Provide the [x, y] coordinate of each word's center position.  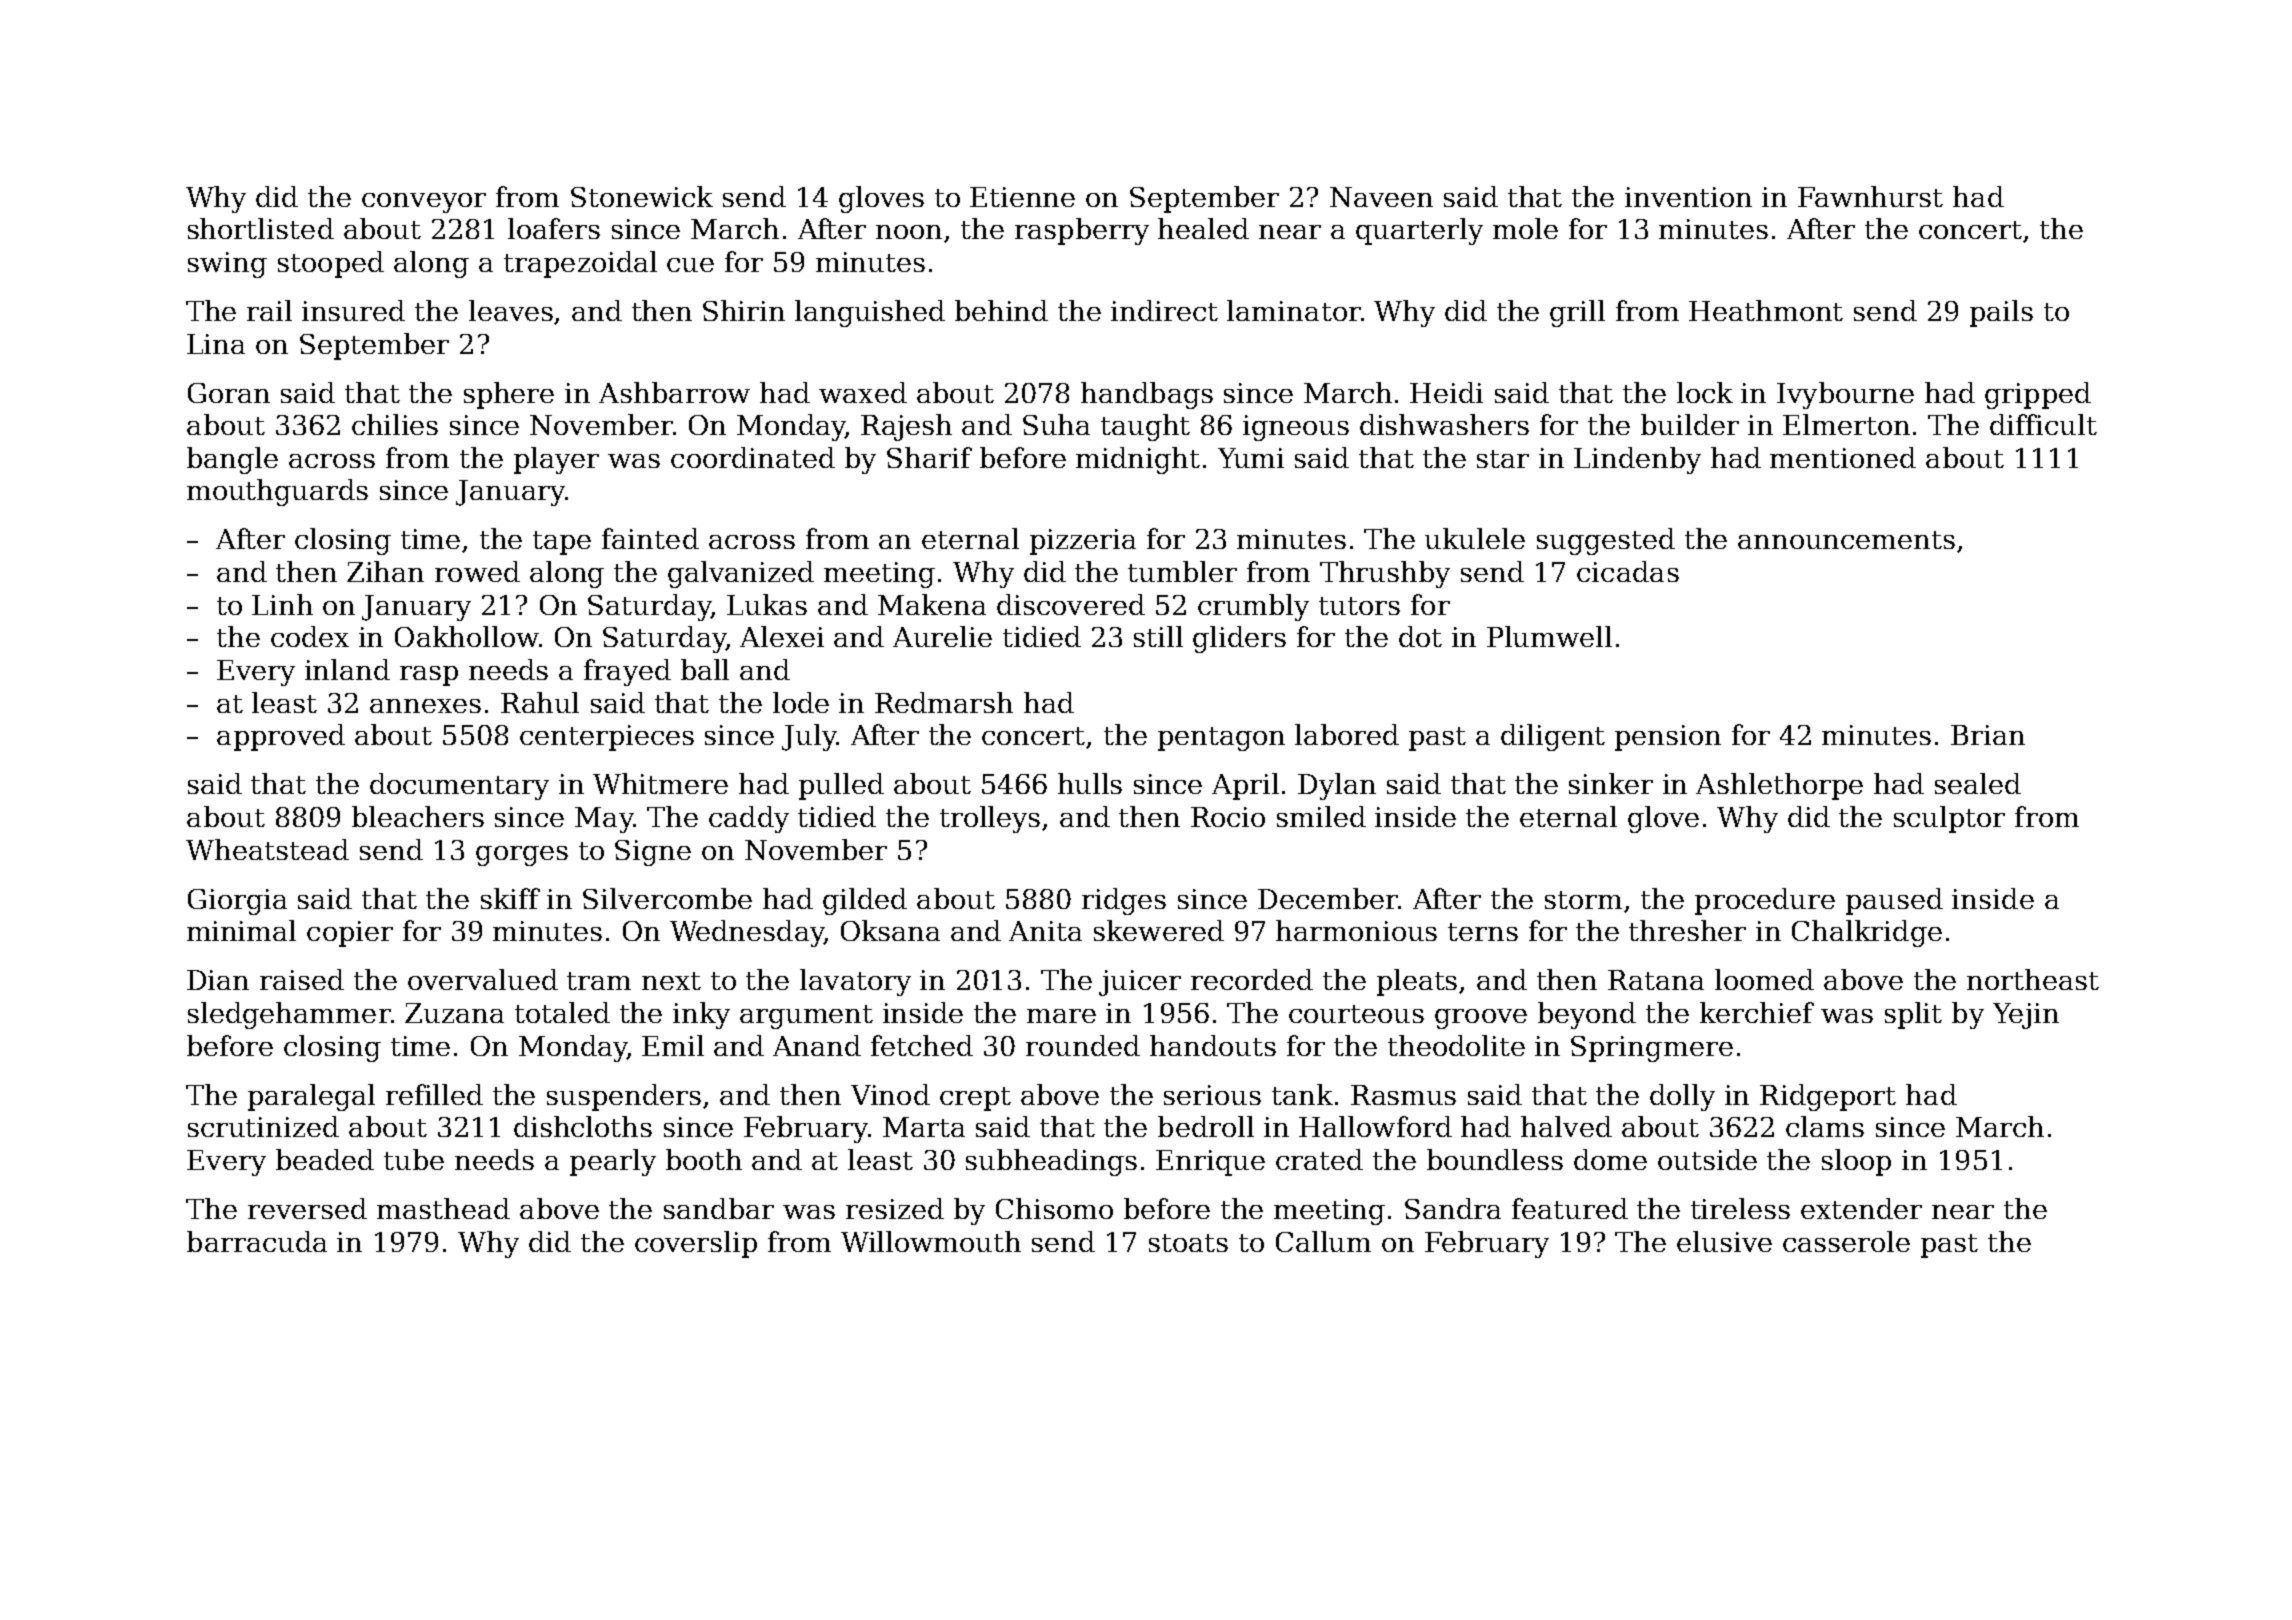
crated [1319, 1159]
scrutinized [263, 1126]
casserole [1846, 1241]
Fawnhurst [1870, 196]
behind [1001, 310]
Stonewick [642, 196]
